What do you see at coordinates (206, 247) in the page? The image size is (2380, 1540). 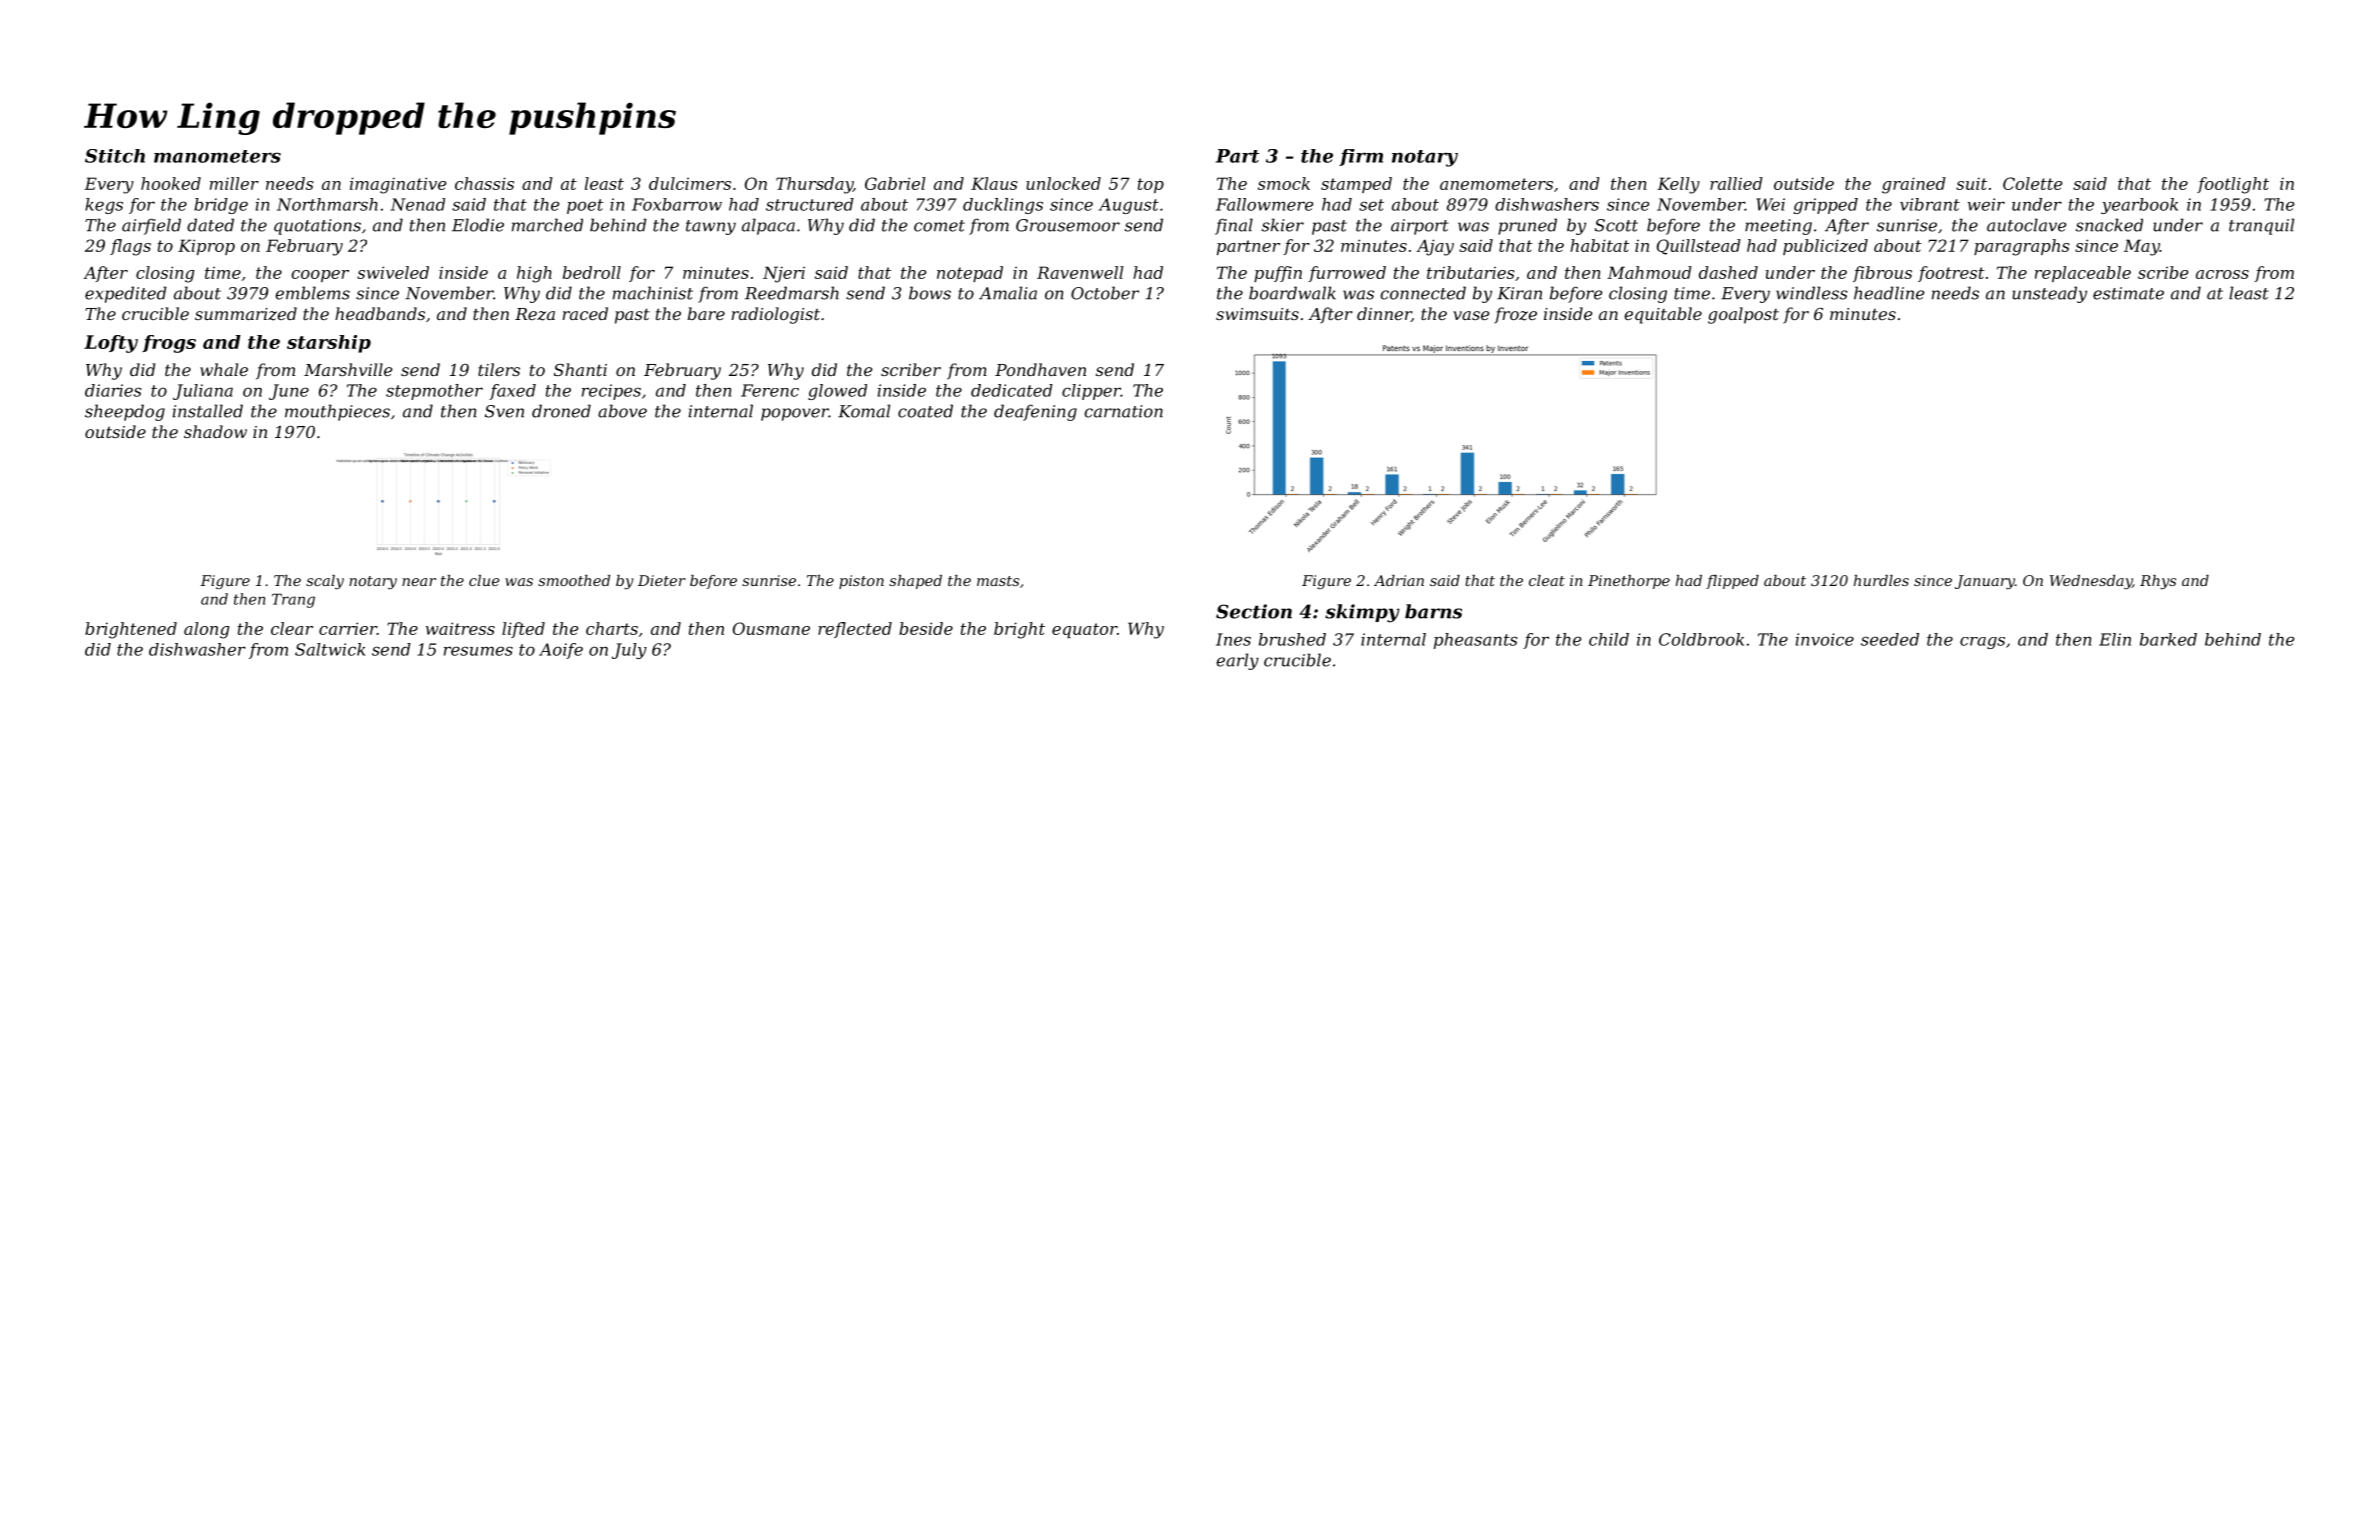 I see `Kiprop` at bounding box center [206, 247].
